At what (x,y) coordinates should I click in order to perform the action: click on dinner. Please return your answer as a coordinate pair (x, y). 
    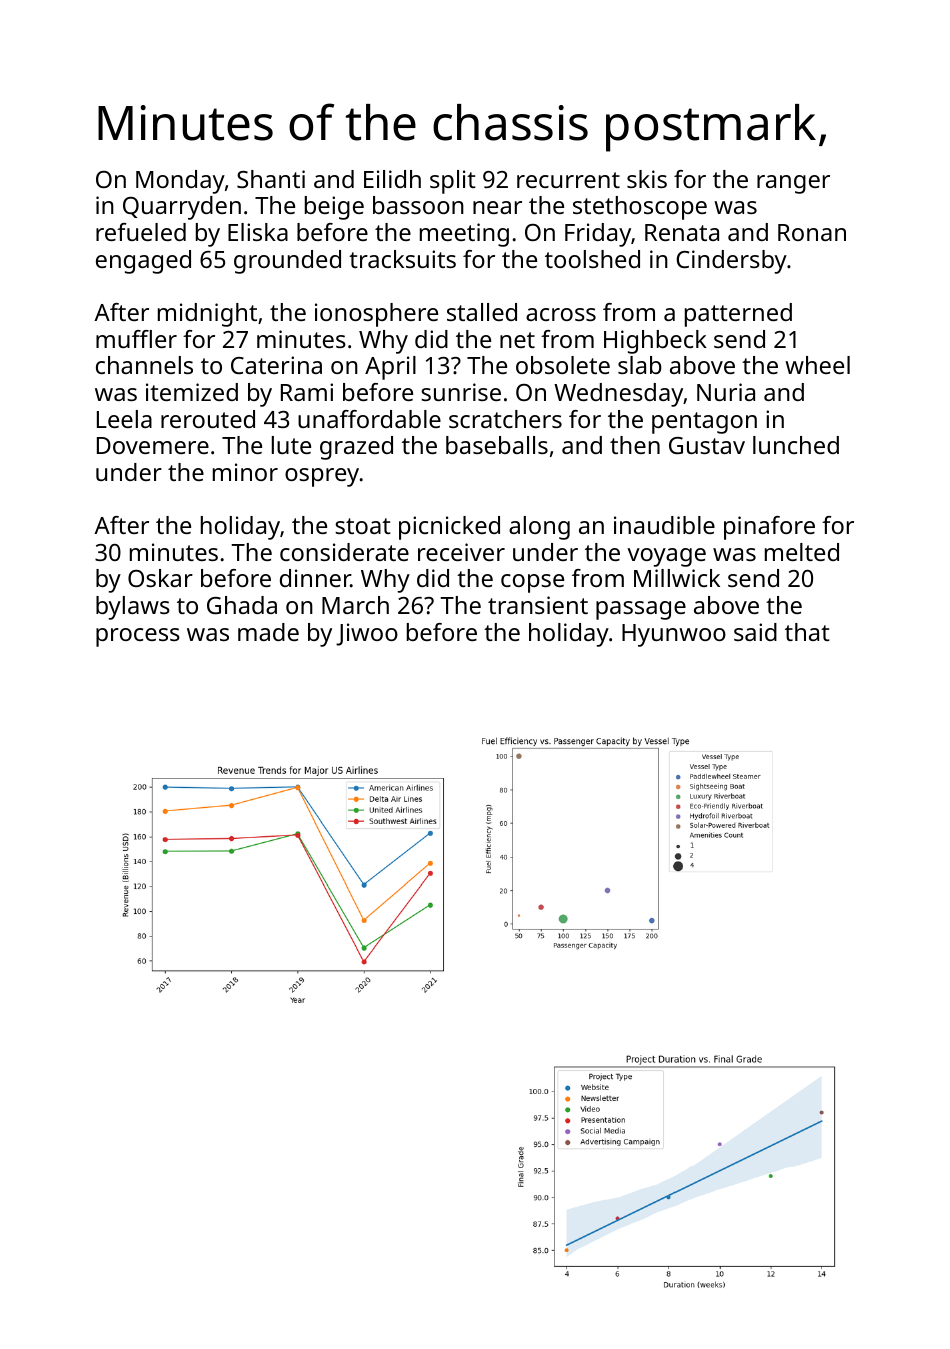
    Looking at the image, I should click on (315, 578).
